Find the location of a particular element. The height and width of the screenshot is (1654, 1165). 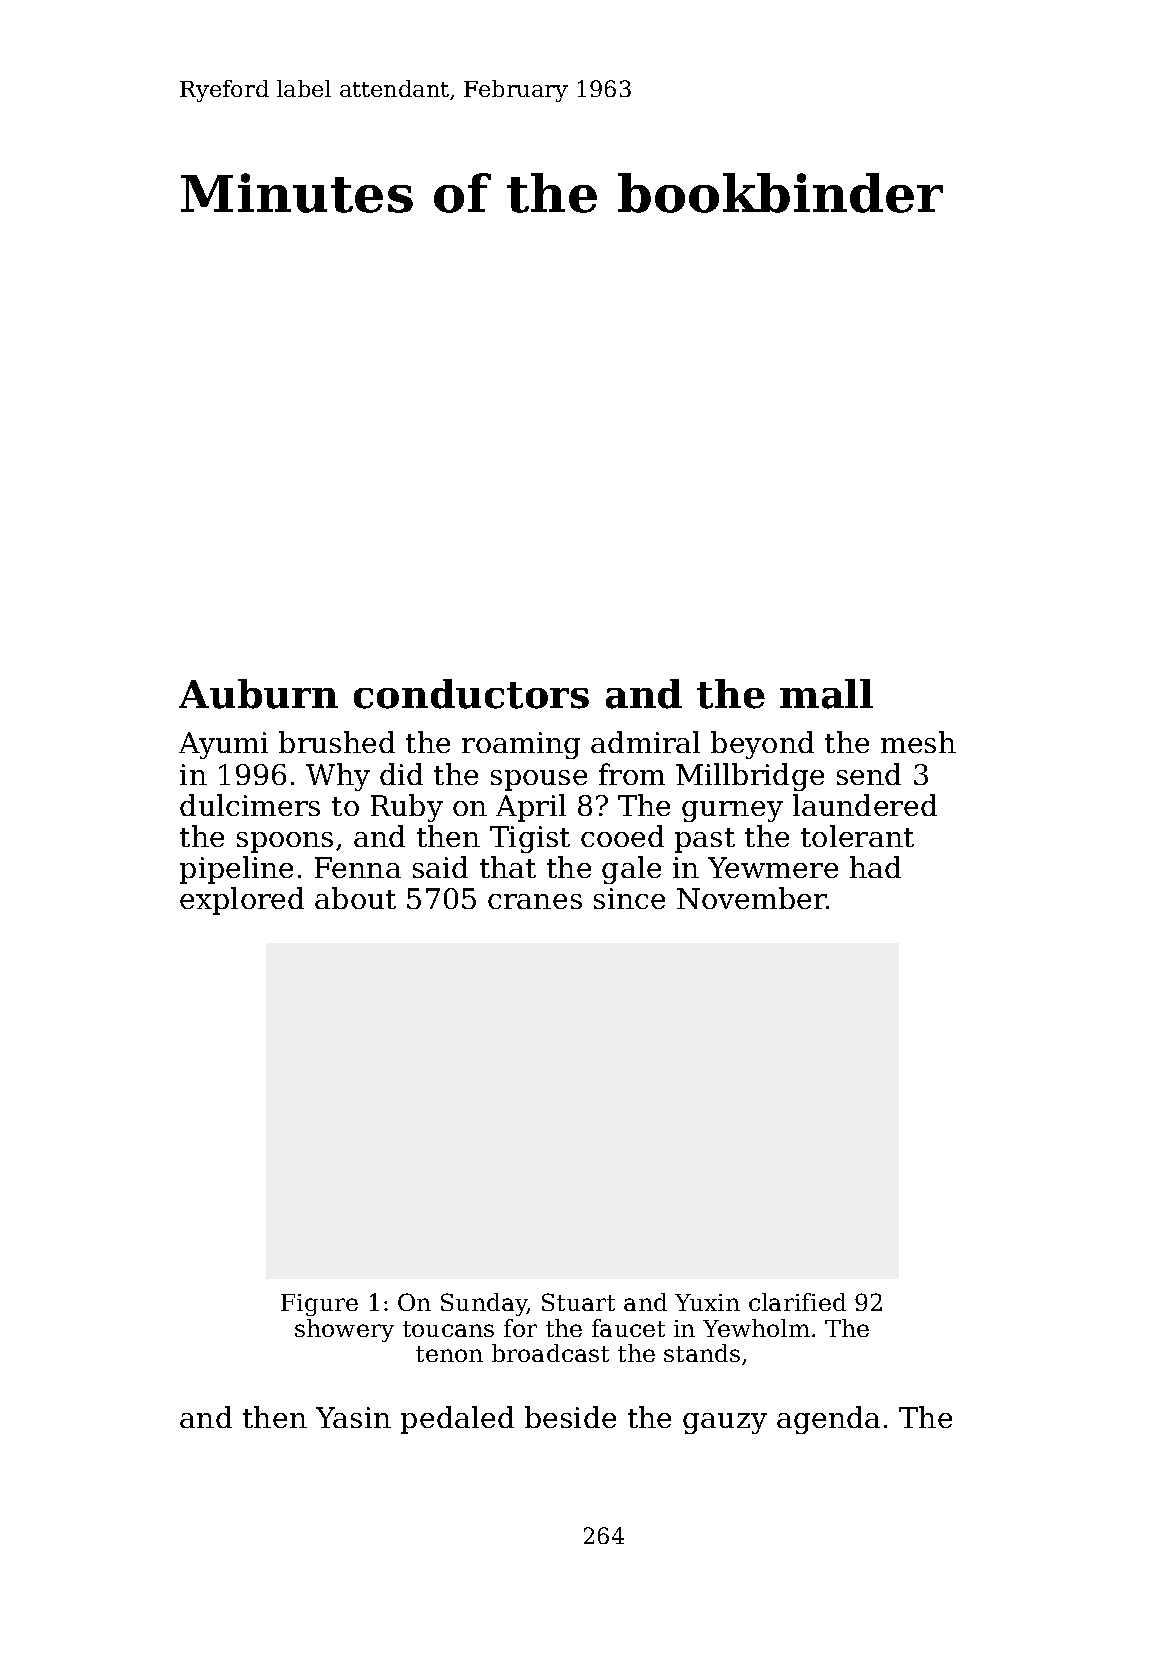

since is located at coordinates (629, 898).
